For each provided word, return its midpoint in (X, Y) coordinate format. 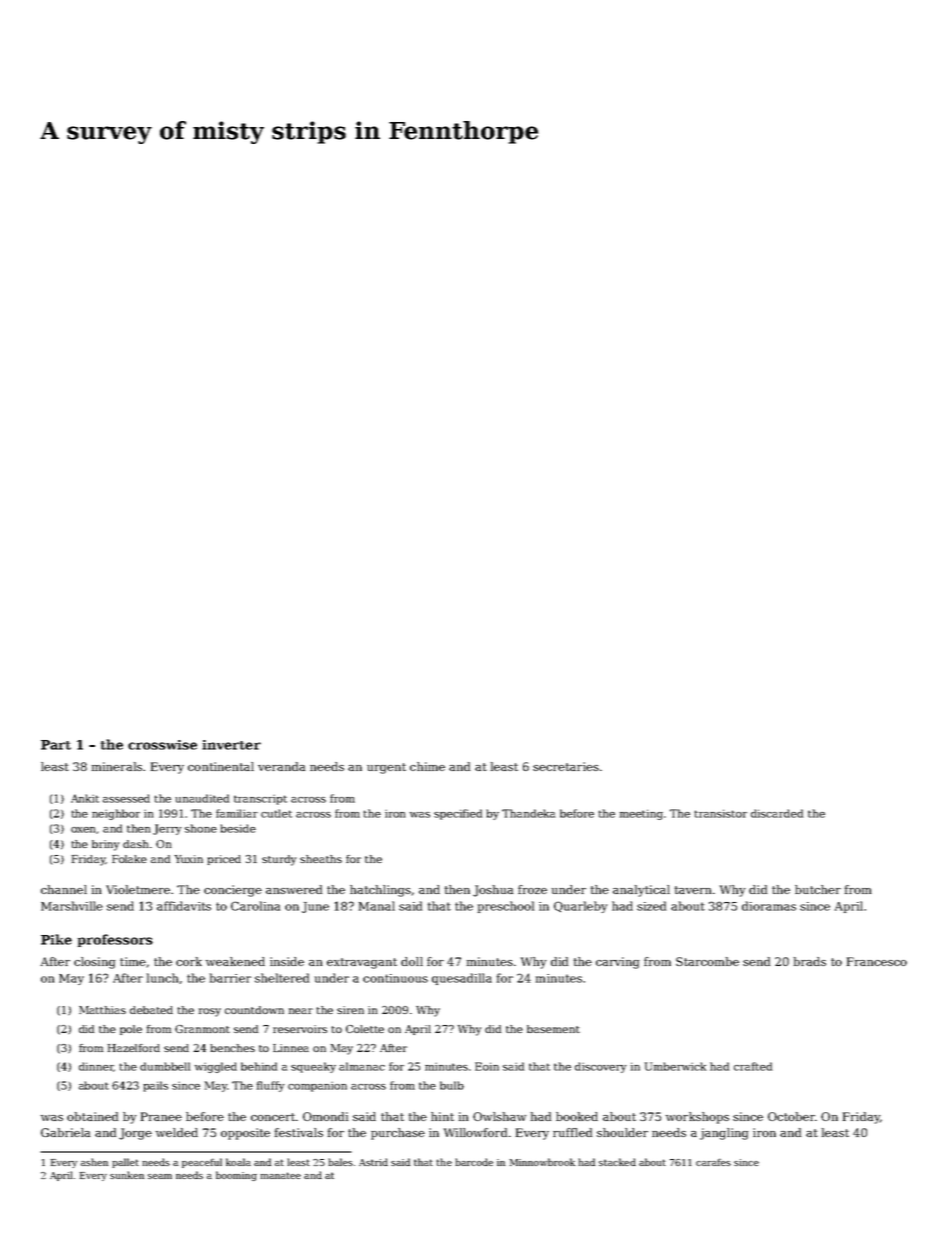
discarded (777, 813)
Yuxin (189, 859)
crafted (753, 1066)
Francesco (877, 961)
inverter (231, 745)
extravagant (362, 963)
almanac (362, 1066)
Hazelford (134, 1048)
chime (427, 766)
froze (532, 889)
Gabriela (65, 1132)
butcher (818, 889)
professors (115, 940)
